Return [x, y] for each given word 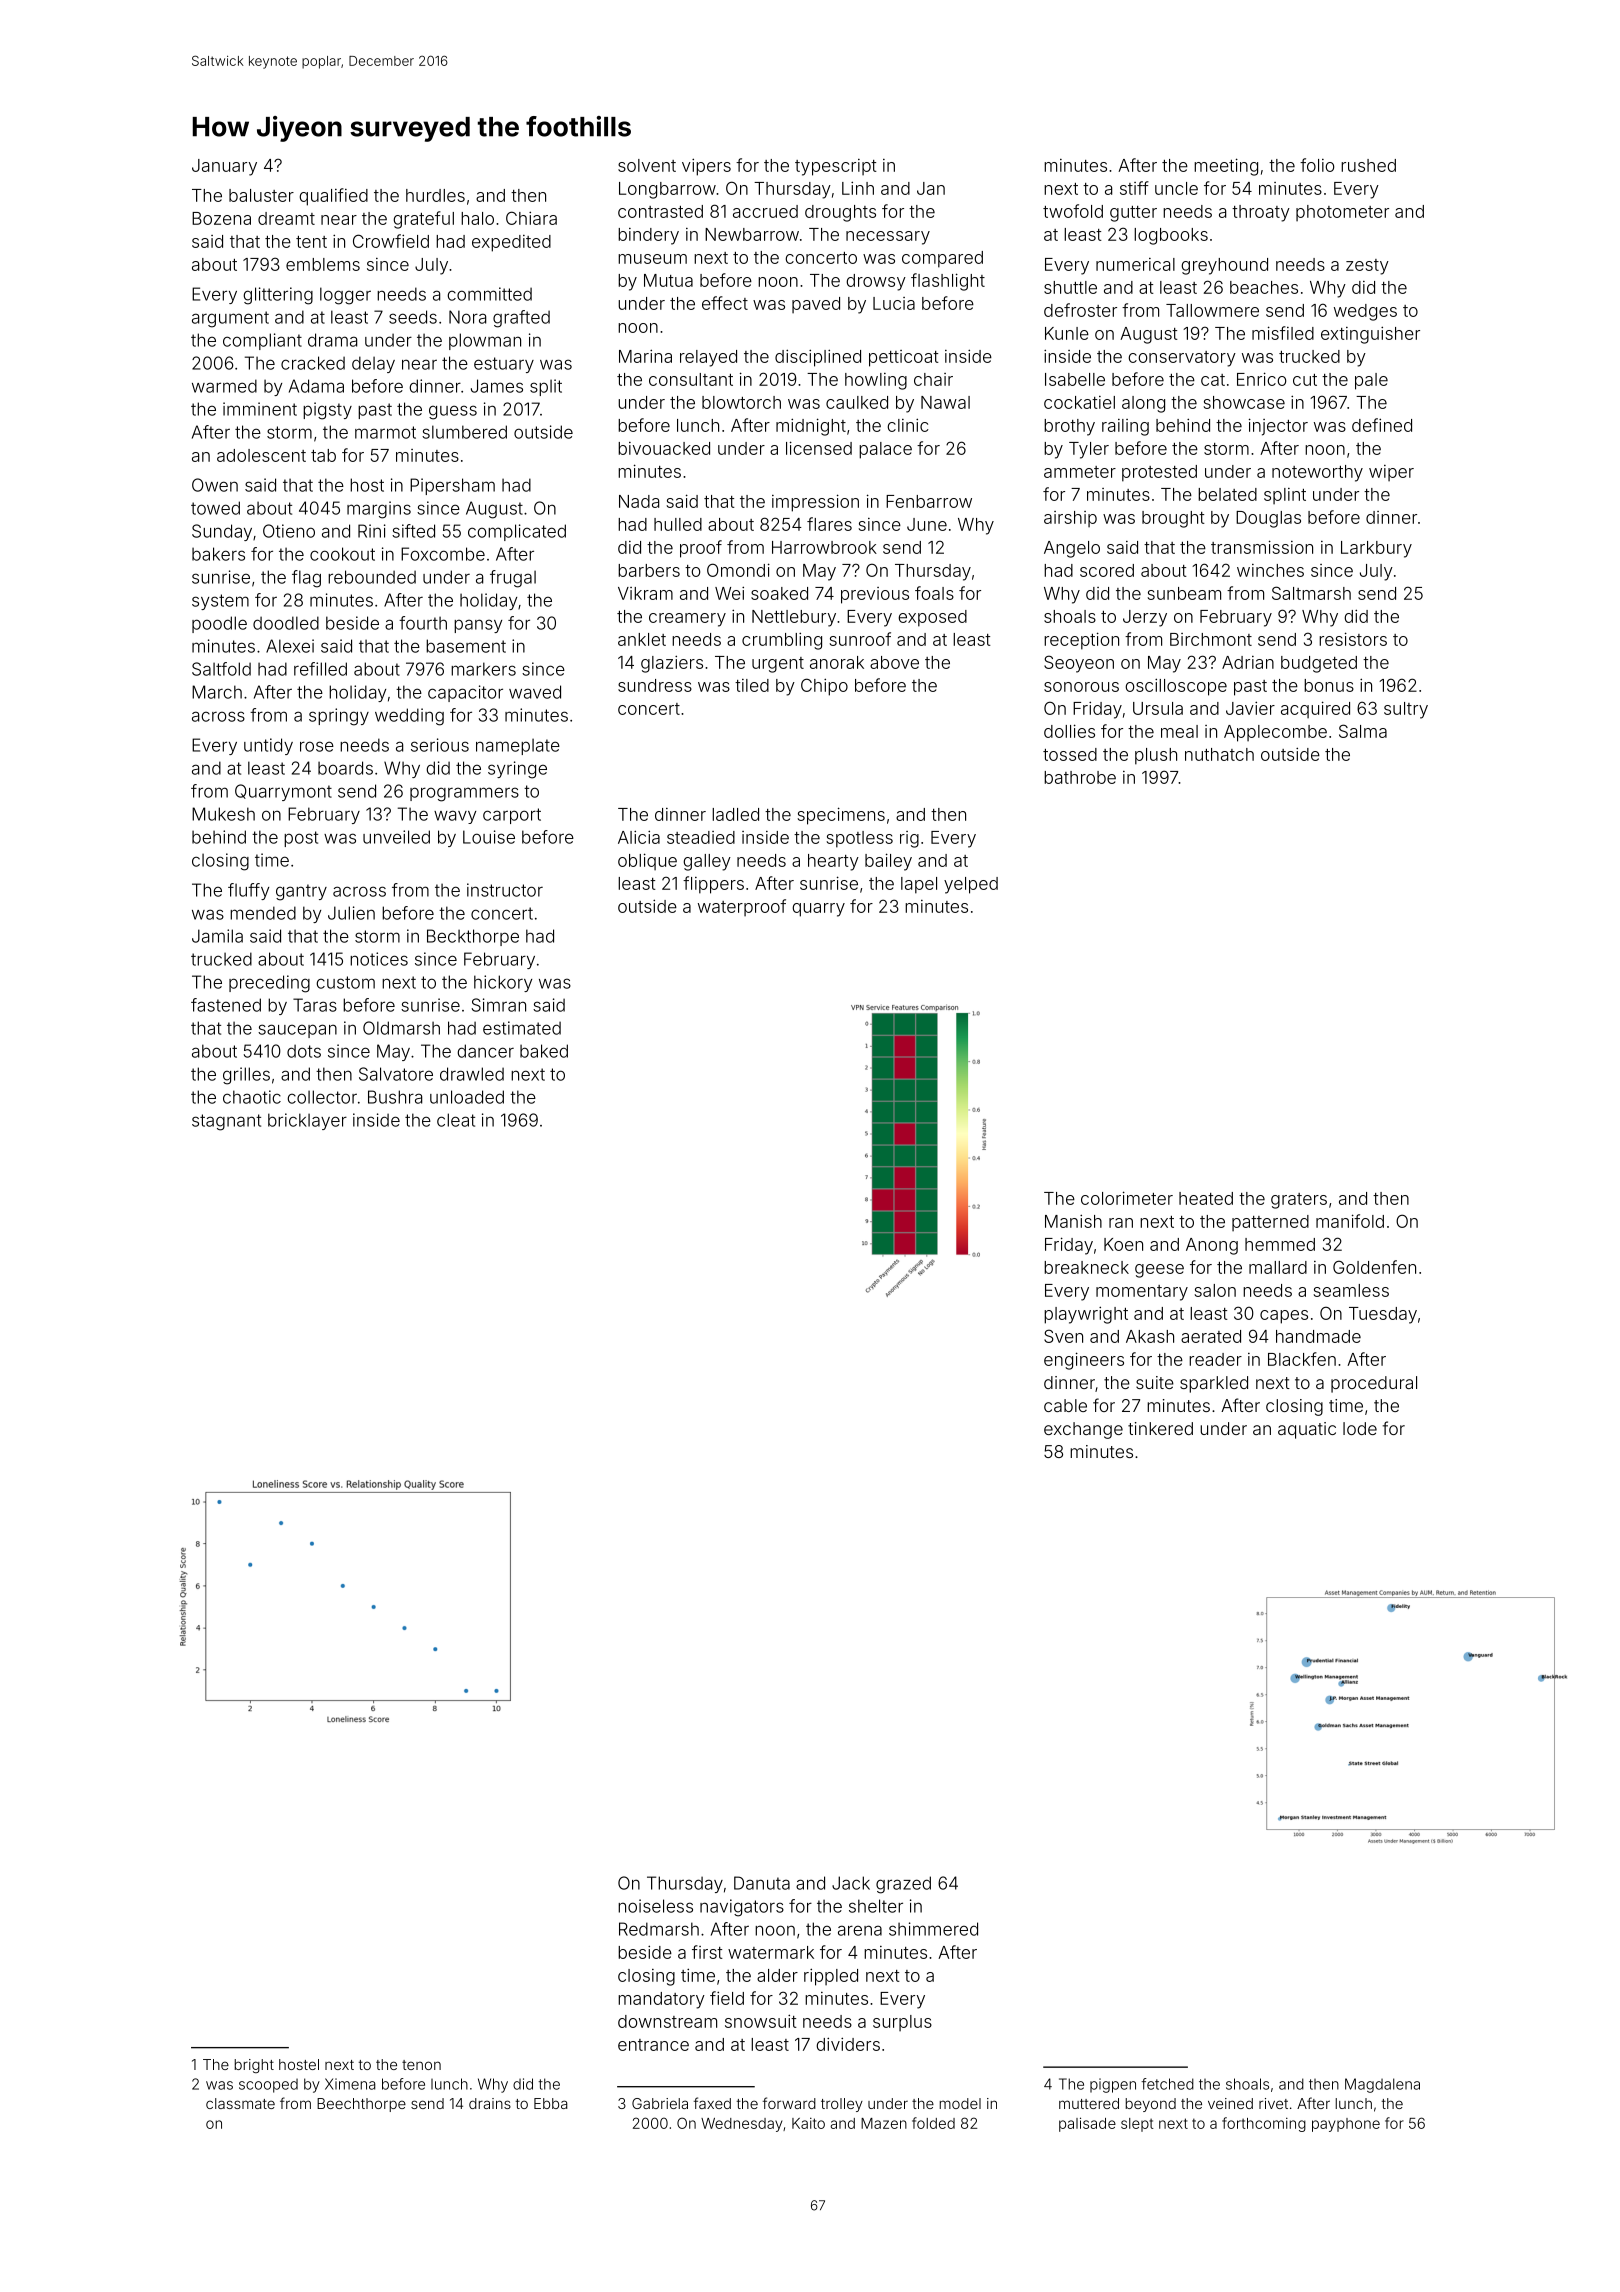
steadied [701, 837]
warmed [224, 386]
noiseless [655, 1906]
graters [1299, 1201]
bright [254, 2066]
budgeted [1319, 664]
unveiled [396, 837]
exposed [932, 618]
